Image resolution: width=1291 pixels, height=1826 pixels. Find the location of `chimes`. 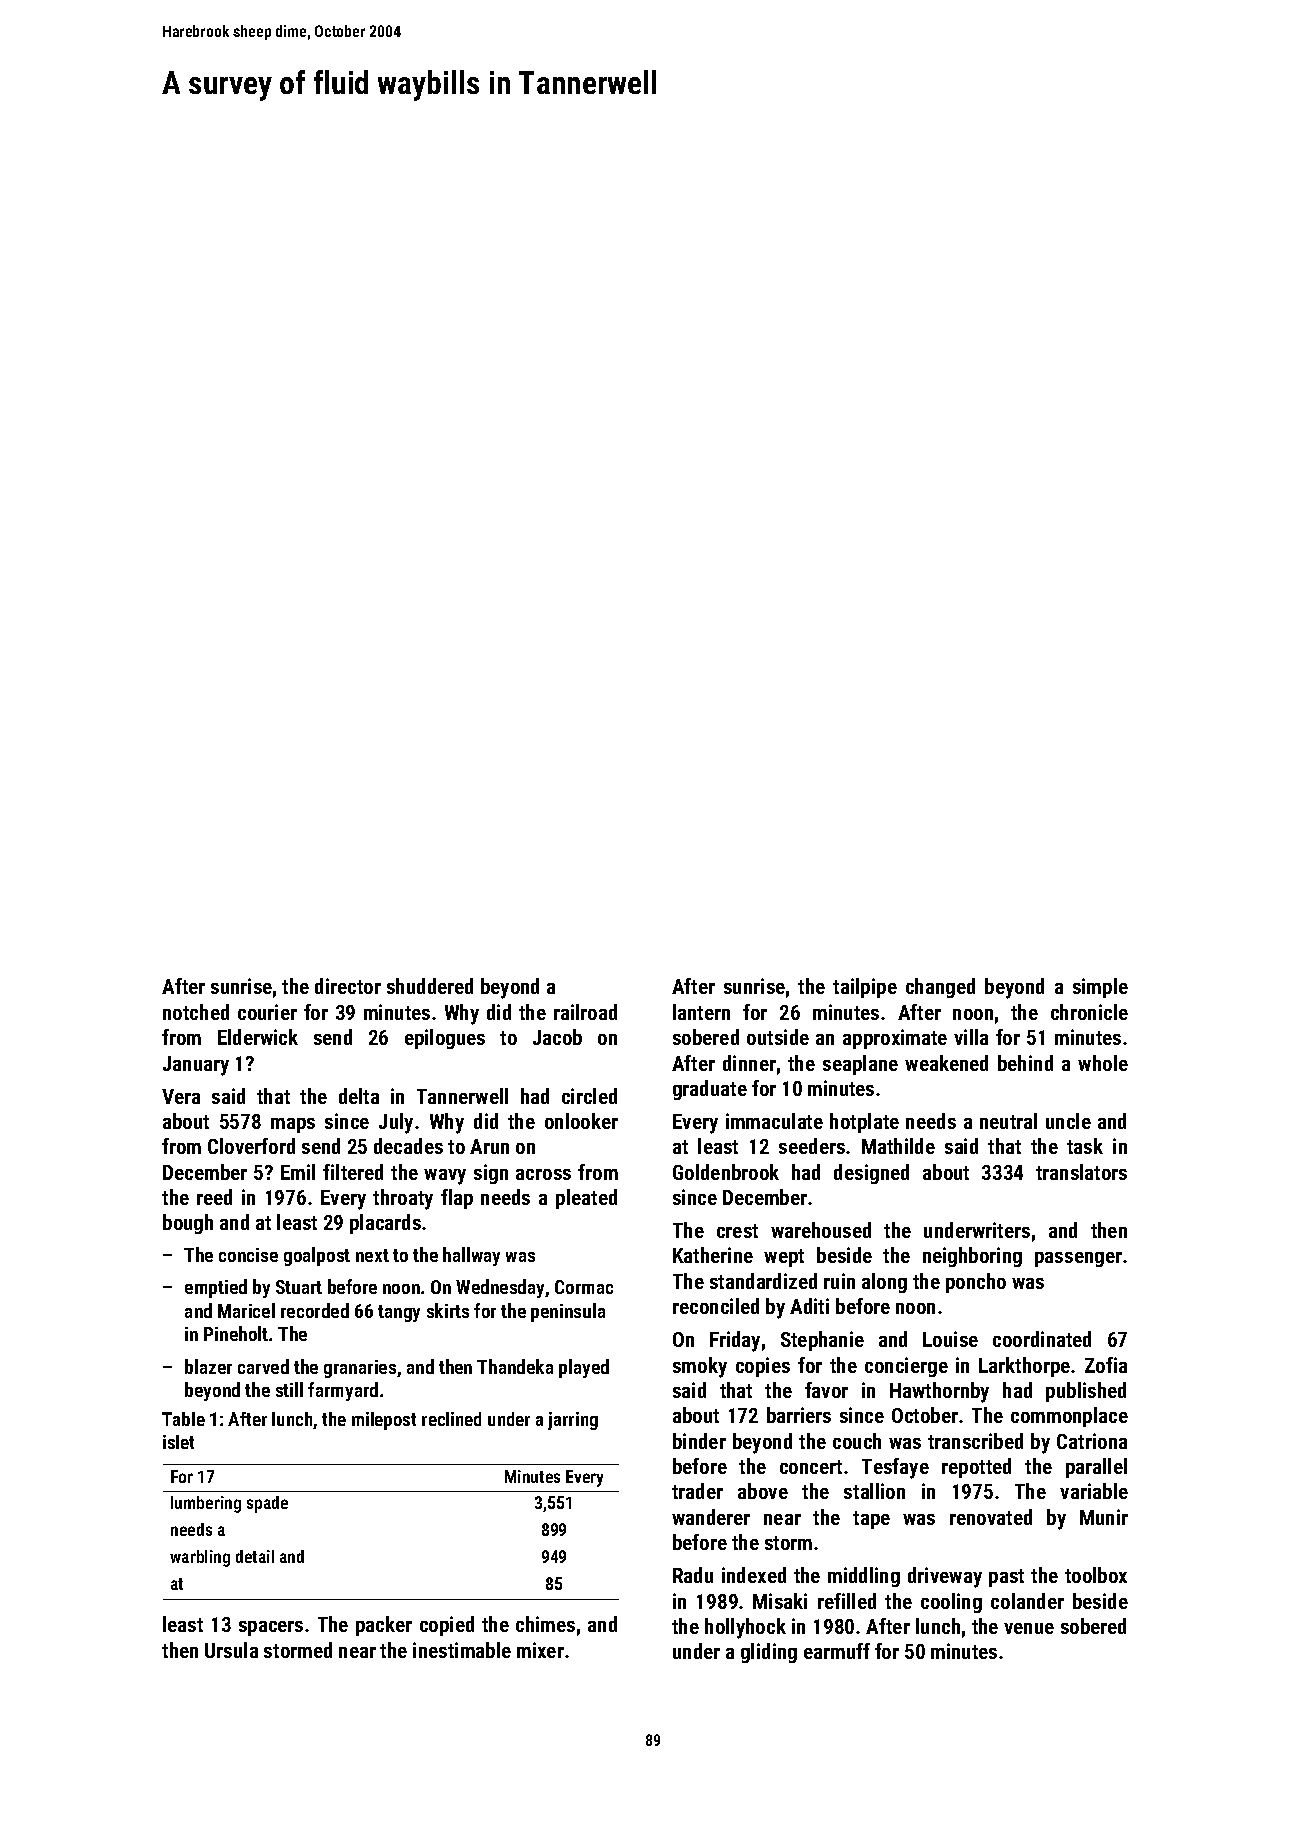

chimes is located at coordinates (545, 1624).
